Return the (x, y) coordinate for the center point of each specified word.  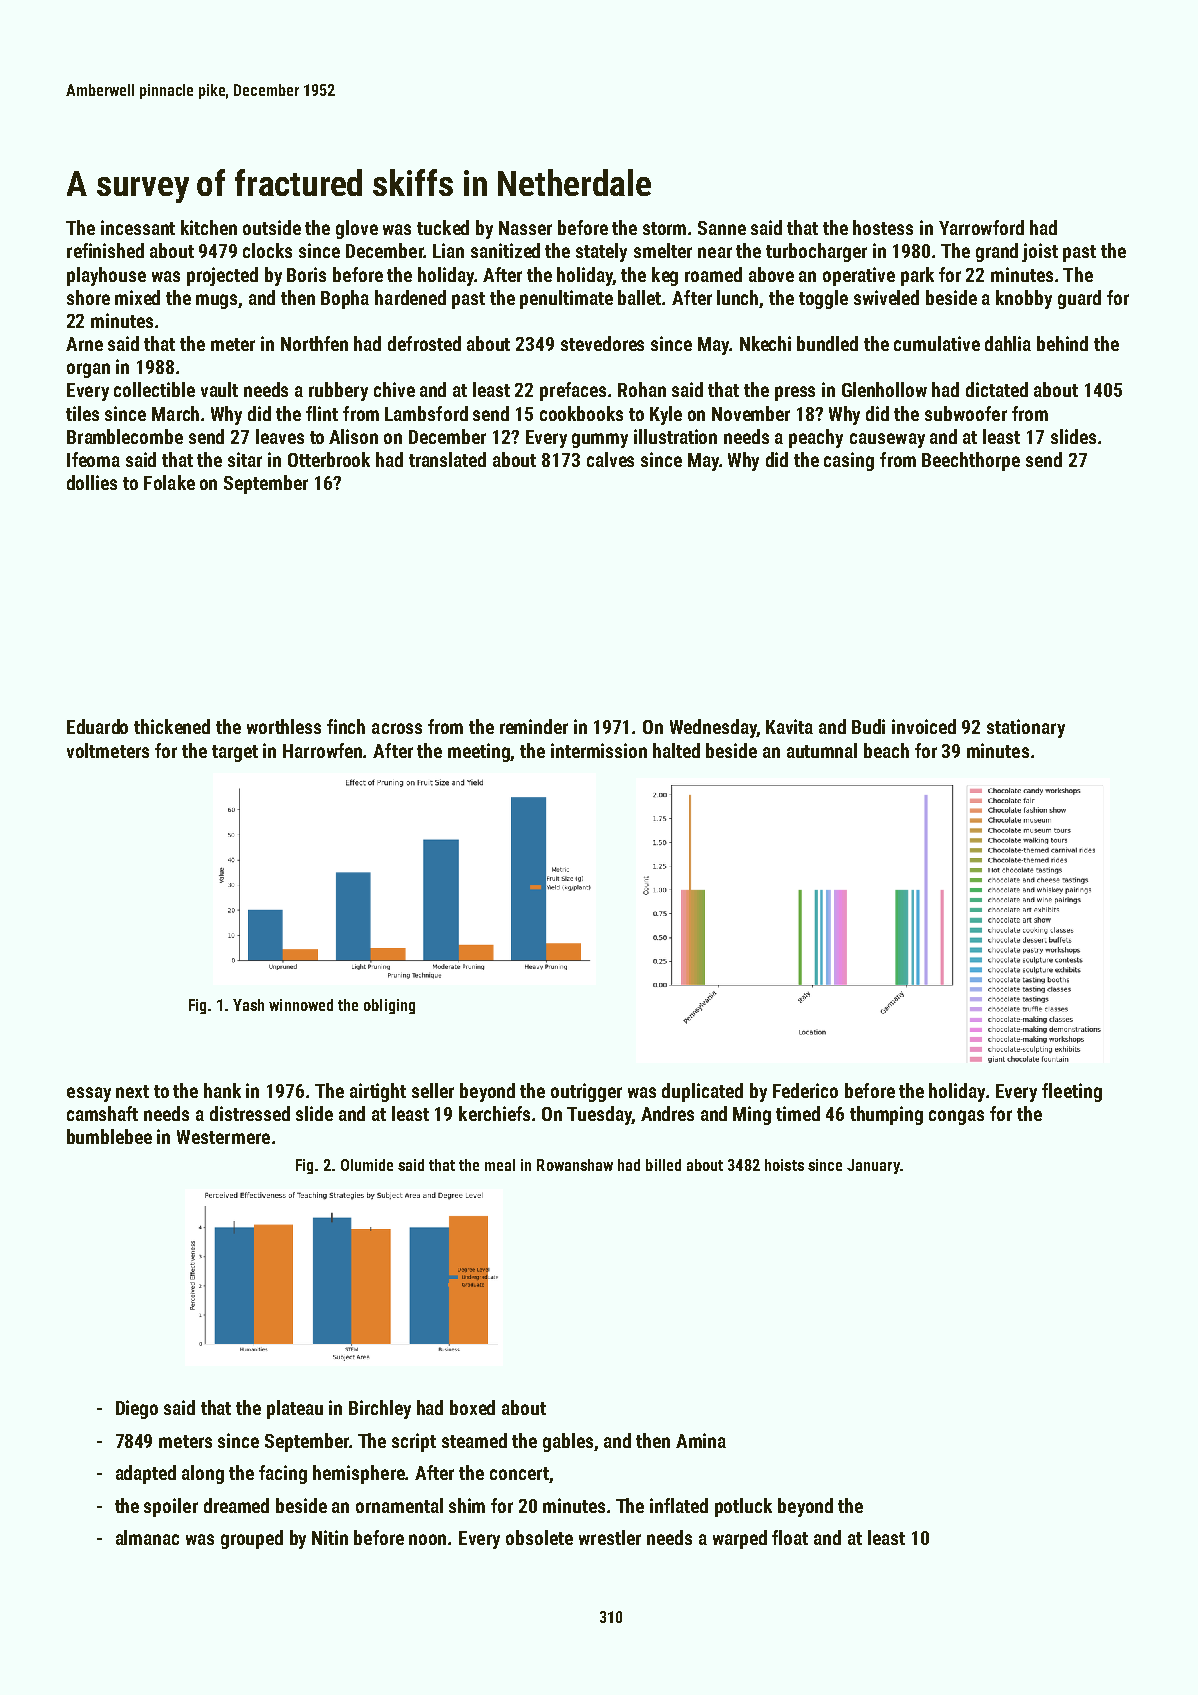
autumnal (822, 750)
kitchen (209, 227)
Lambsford (426, 413)
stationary (1026, 728)
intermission (599, 750)
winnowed (301, 1005)
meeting (479, 752)
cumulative (937, 343)
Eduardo (97, 726)
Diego (137, 1409)
